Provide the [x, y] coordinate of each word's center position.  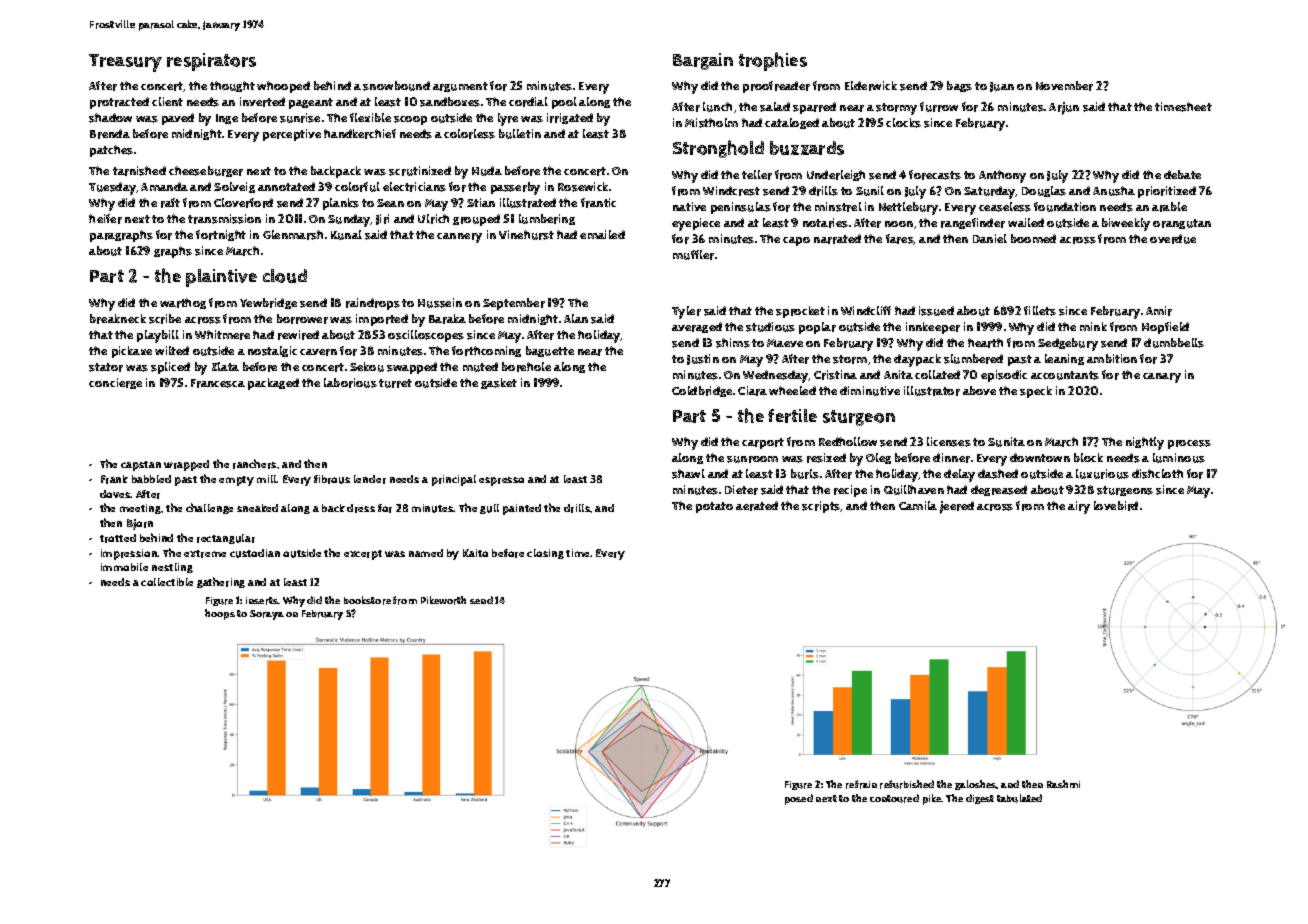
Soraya [267, 615]
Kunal [346, 235]
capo [796, 241]
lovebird [1116, 506]
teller [757, 175]
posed [799, 799]
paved [178, 119]
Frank [114, 479]
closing [545, 554]
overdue [1173, 239]
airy [1079, 507]
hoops [220, 614]
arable [1169, 207]
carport [763, 443]
